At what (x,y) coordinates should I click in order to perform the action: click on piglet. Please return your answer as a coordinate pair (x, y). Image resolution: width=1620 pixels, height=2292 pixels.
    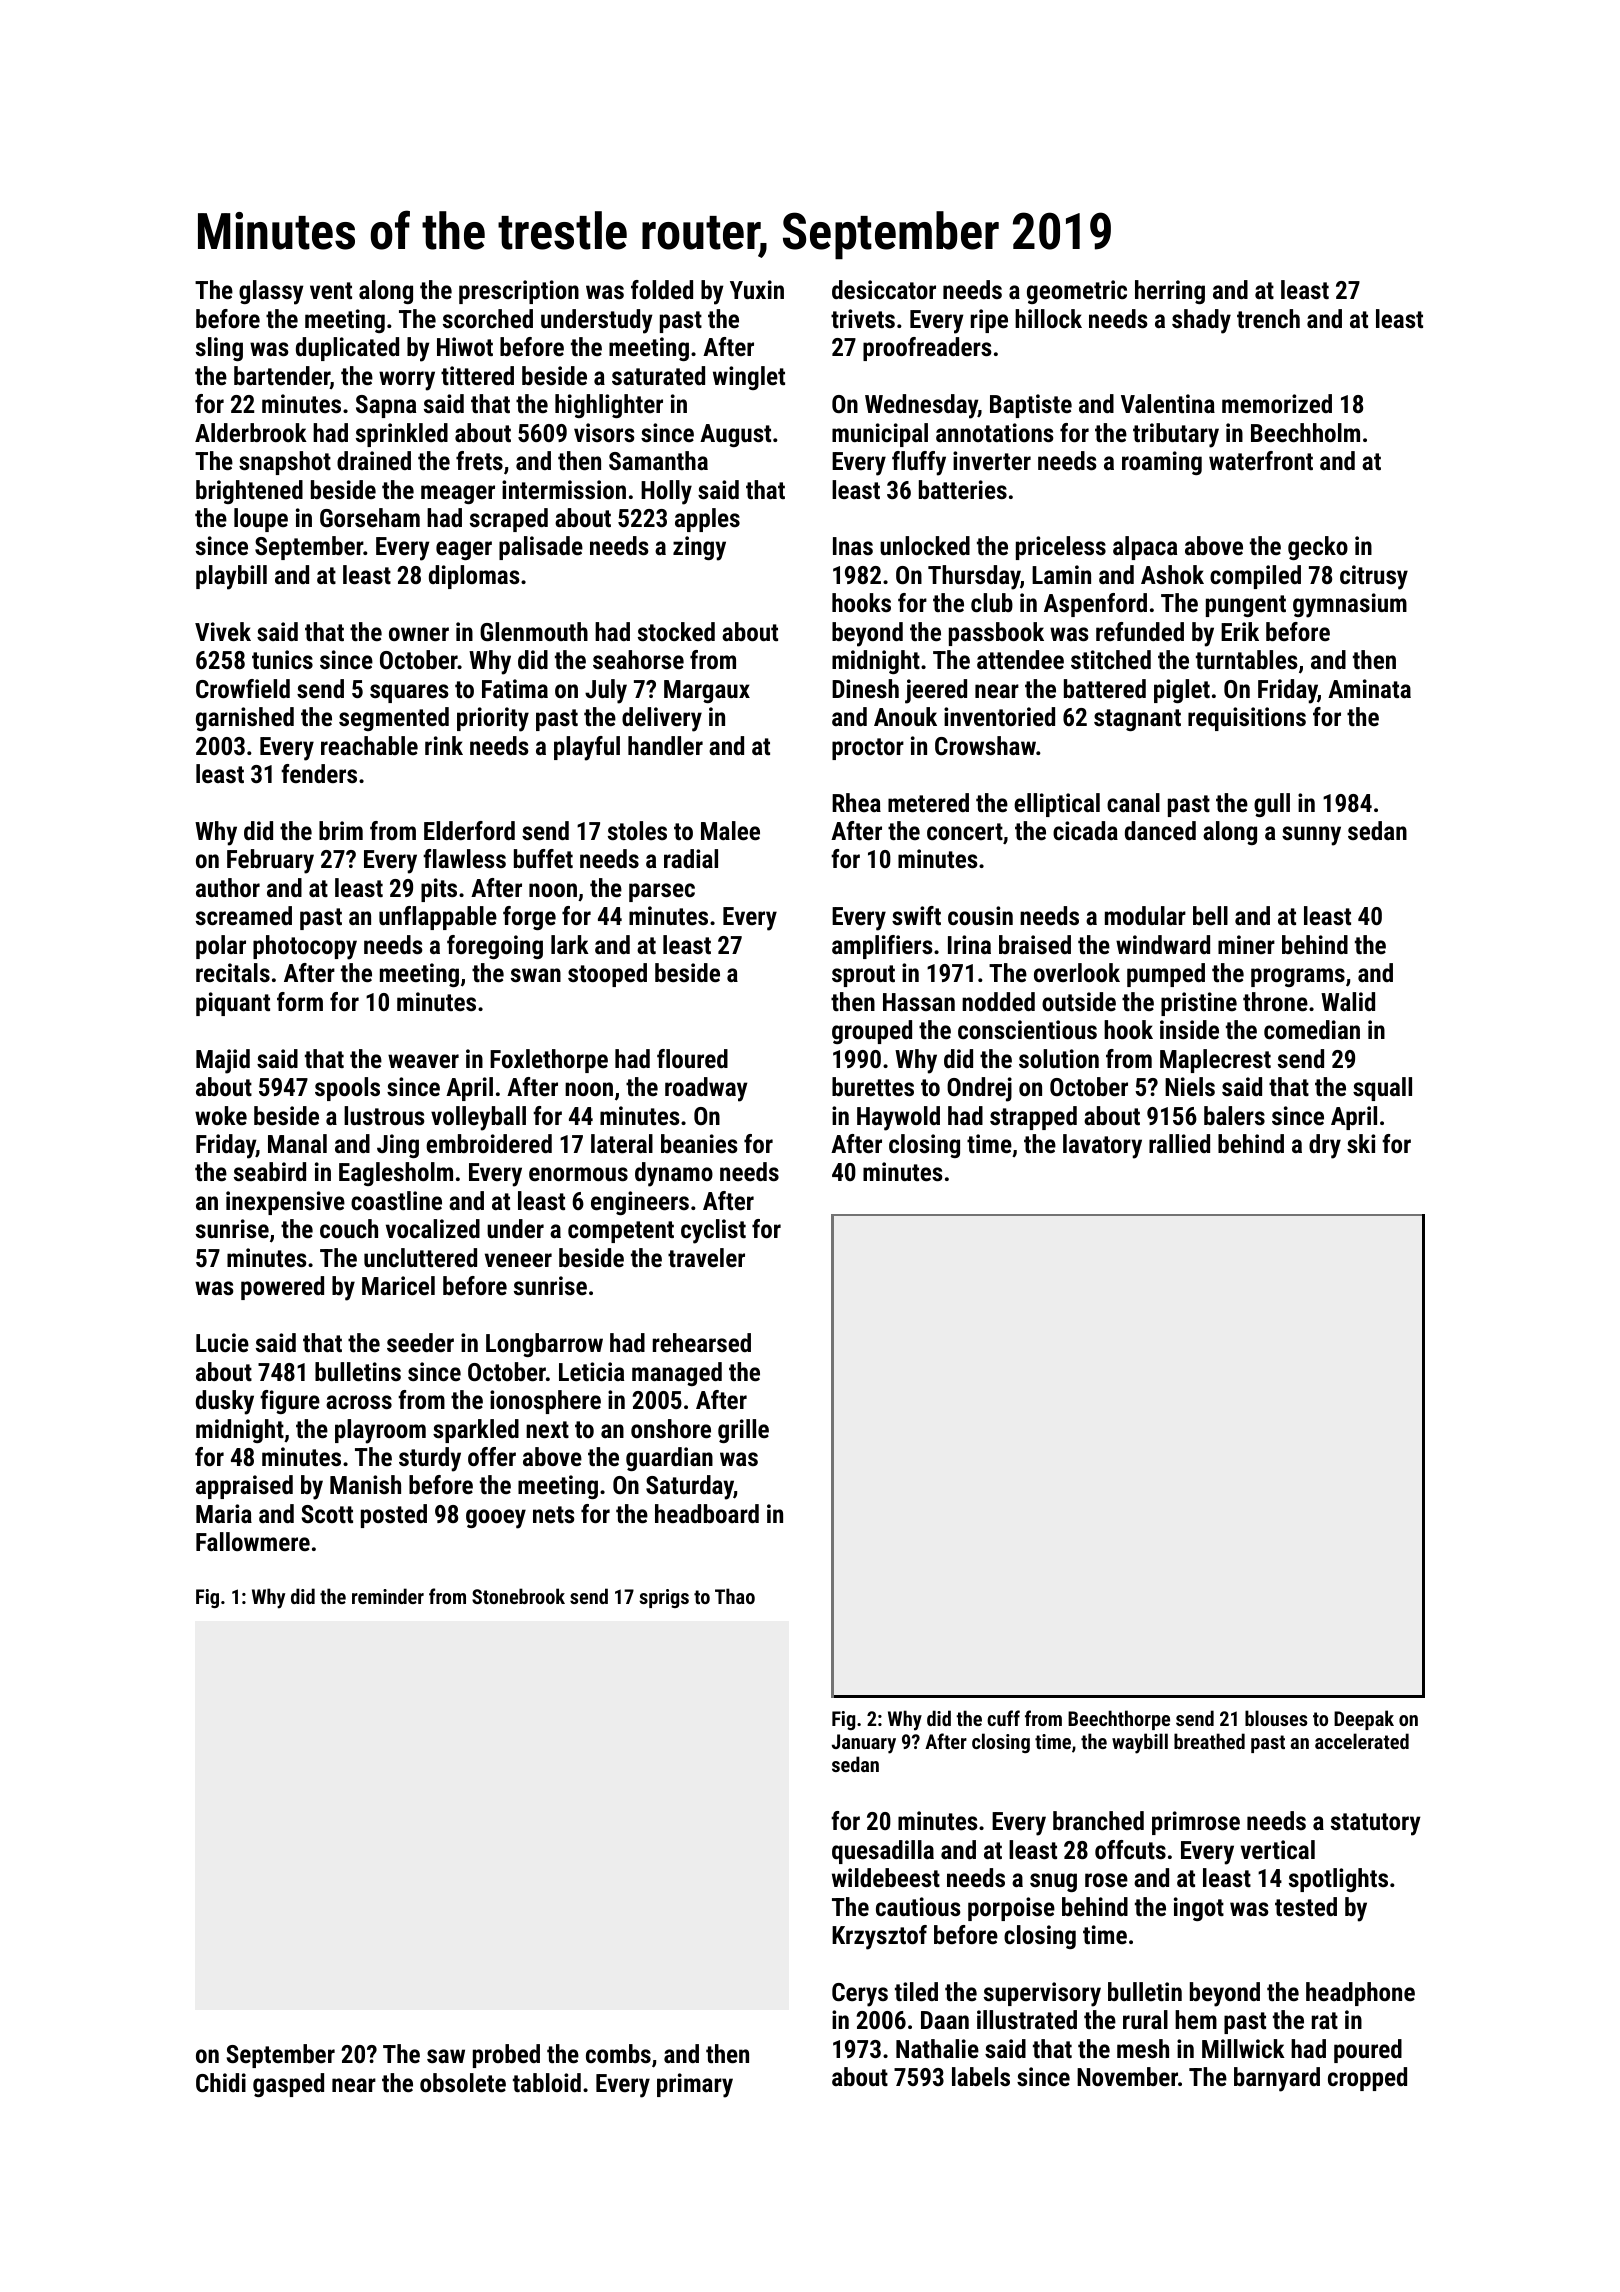
    Looking at the image, I should click on (1182, 691).
